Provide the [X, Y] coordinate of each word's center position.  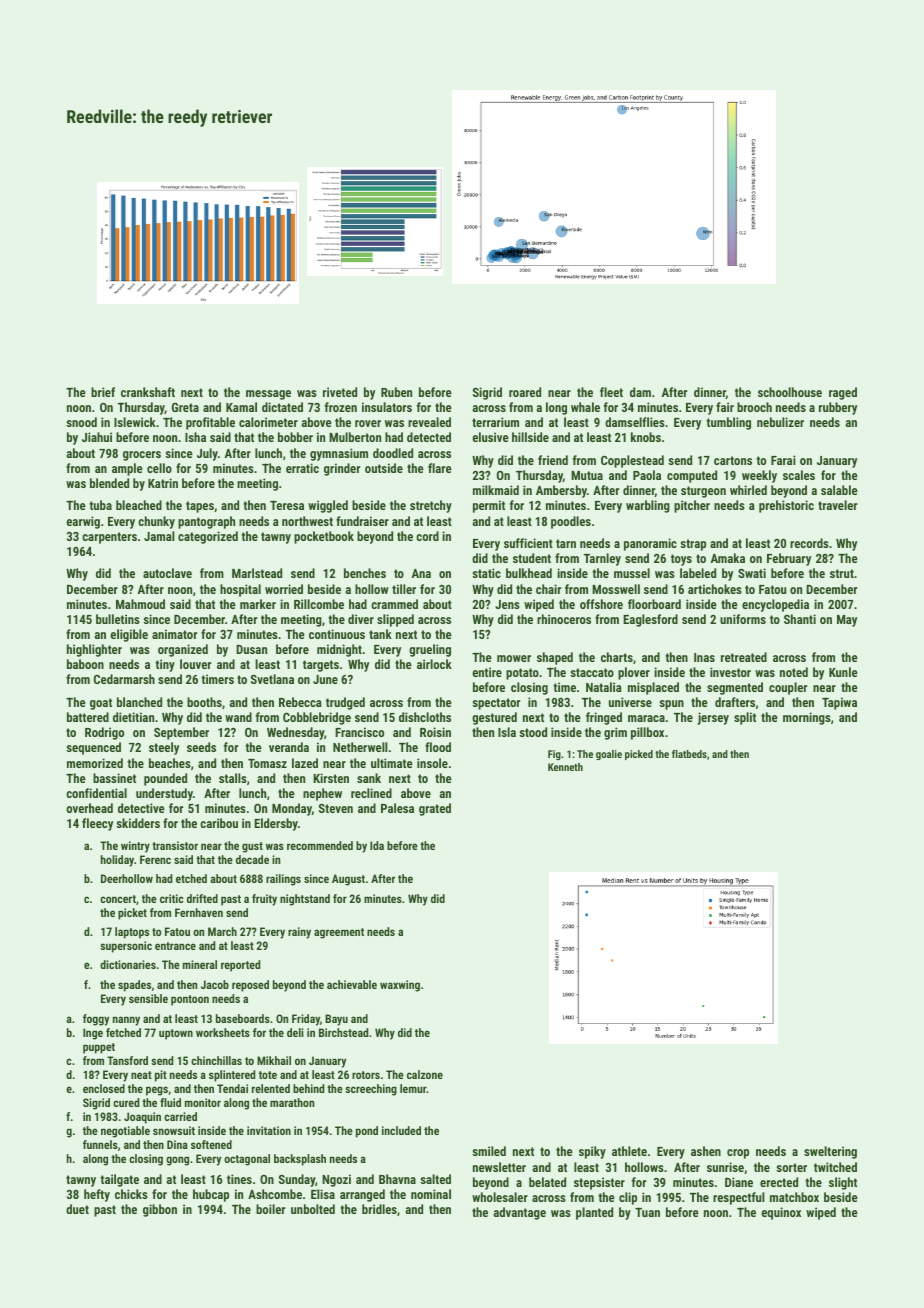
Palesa [397, 808]
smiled [489, 1151]
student [532, 558]
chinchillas [216, 1060]
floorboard [654, 604]
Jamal [159, 536]
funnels [100, 1144]
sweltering [830, 1152]
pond [367, 1132]
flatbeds [689, 754]
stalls [233, 778]
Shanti [800, 619]
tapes [200, 507]
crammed [394, 604]
